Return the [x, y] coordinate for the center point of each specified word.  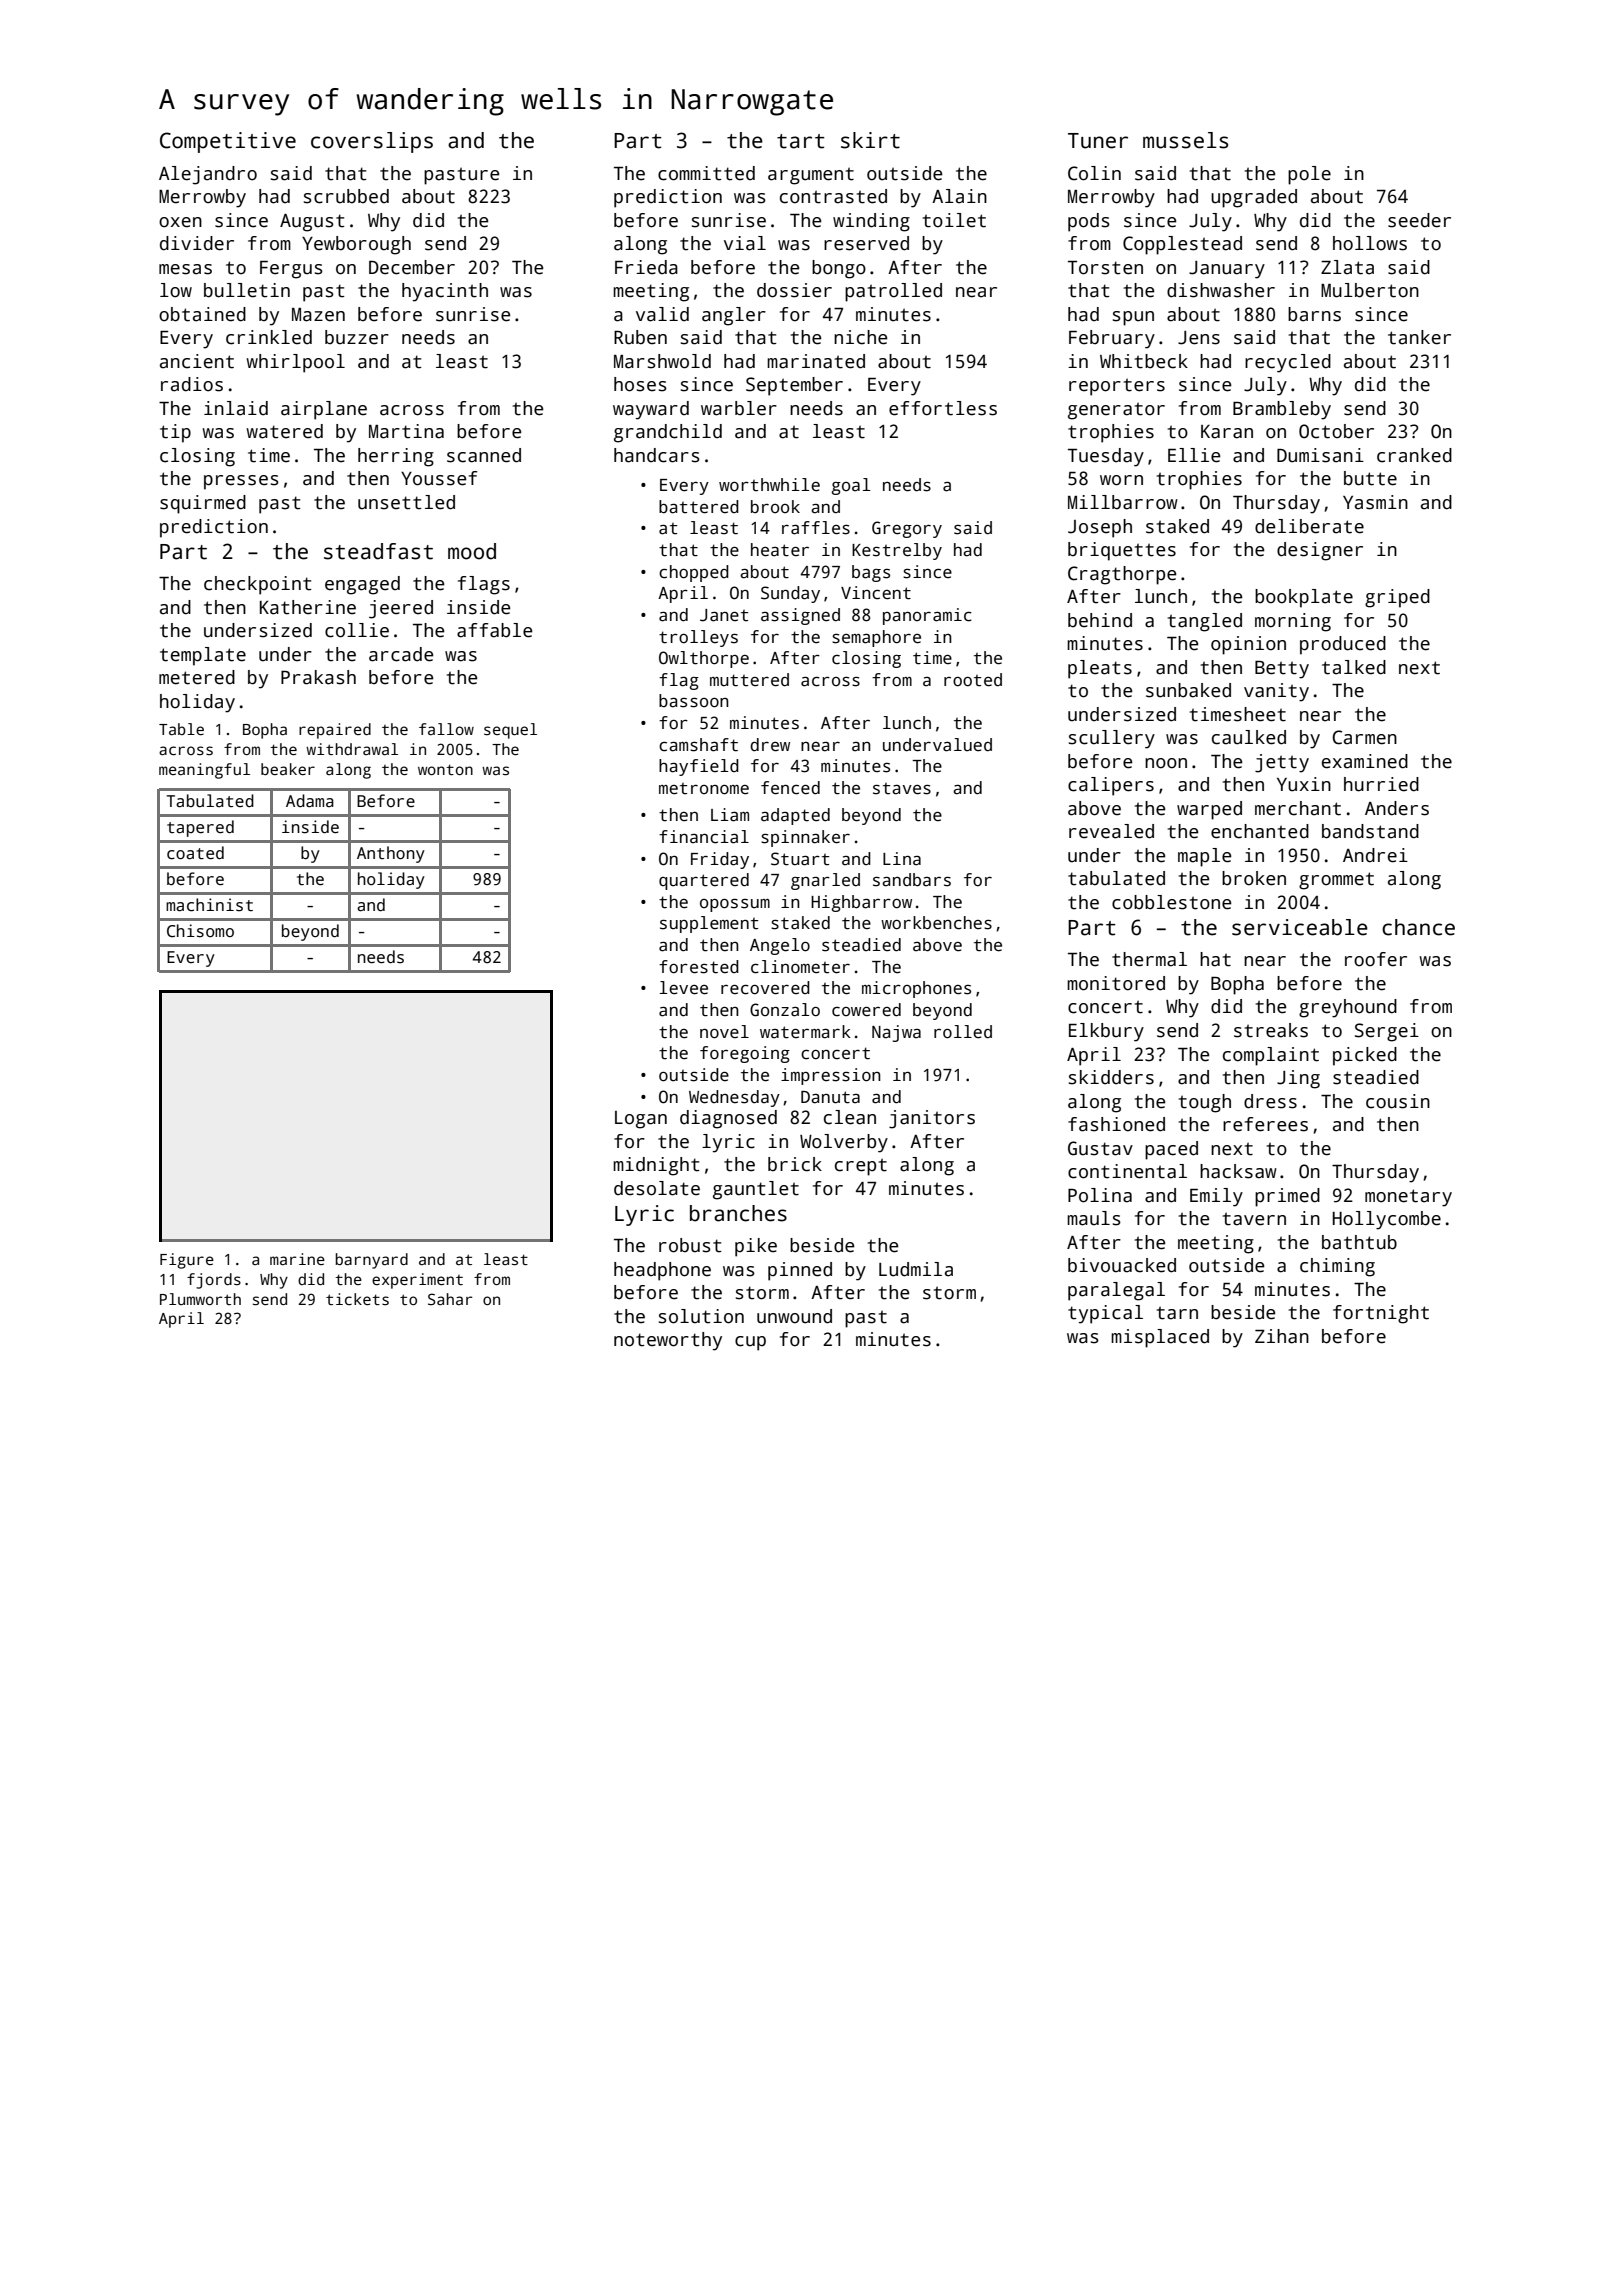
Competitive [228, 142]
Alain [959, 196]
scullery [1112, 739]
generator [1116, 411]
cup [750, 1343]
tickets [357, 1299]
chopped [694, 573]
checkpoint [258, 585]
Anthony [391, 854]
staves [902, 789]
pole [1309, 175]
